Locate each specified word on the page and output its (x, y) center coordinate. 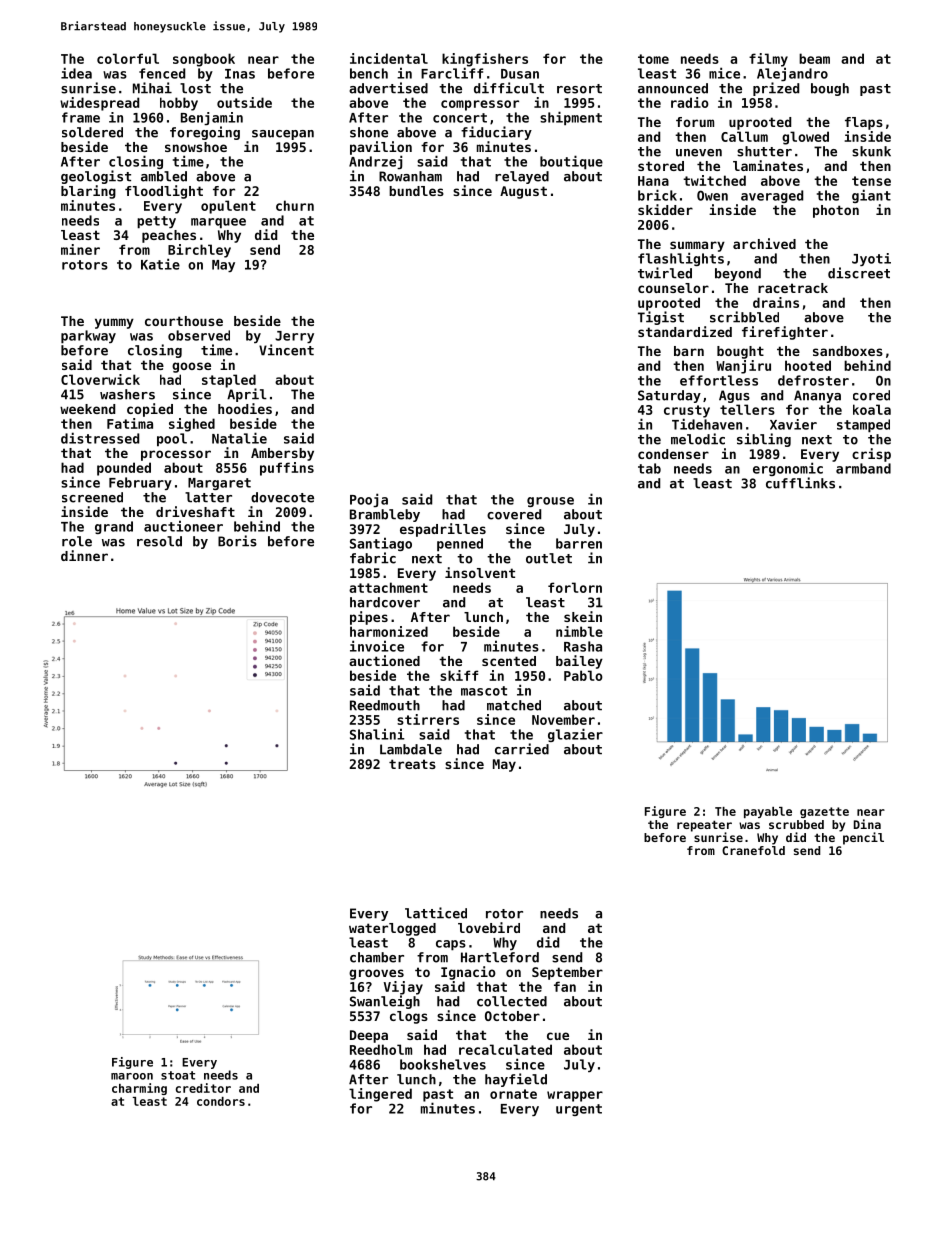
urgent (579, 1110)
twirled (665, 273)
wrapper (575, 1096)
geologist (96, 177)
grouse (550, 502)
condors (221, 1101)
